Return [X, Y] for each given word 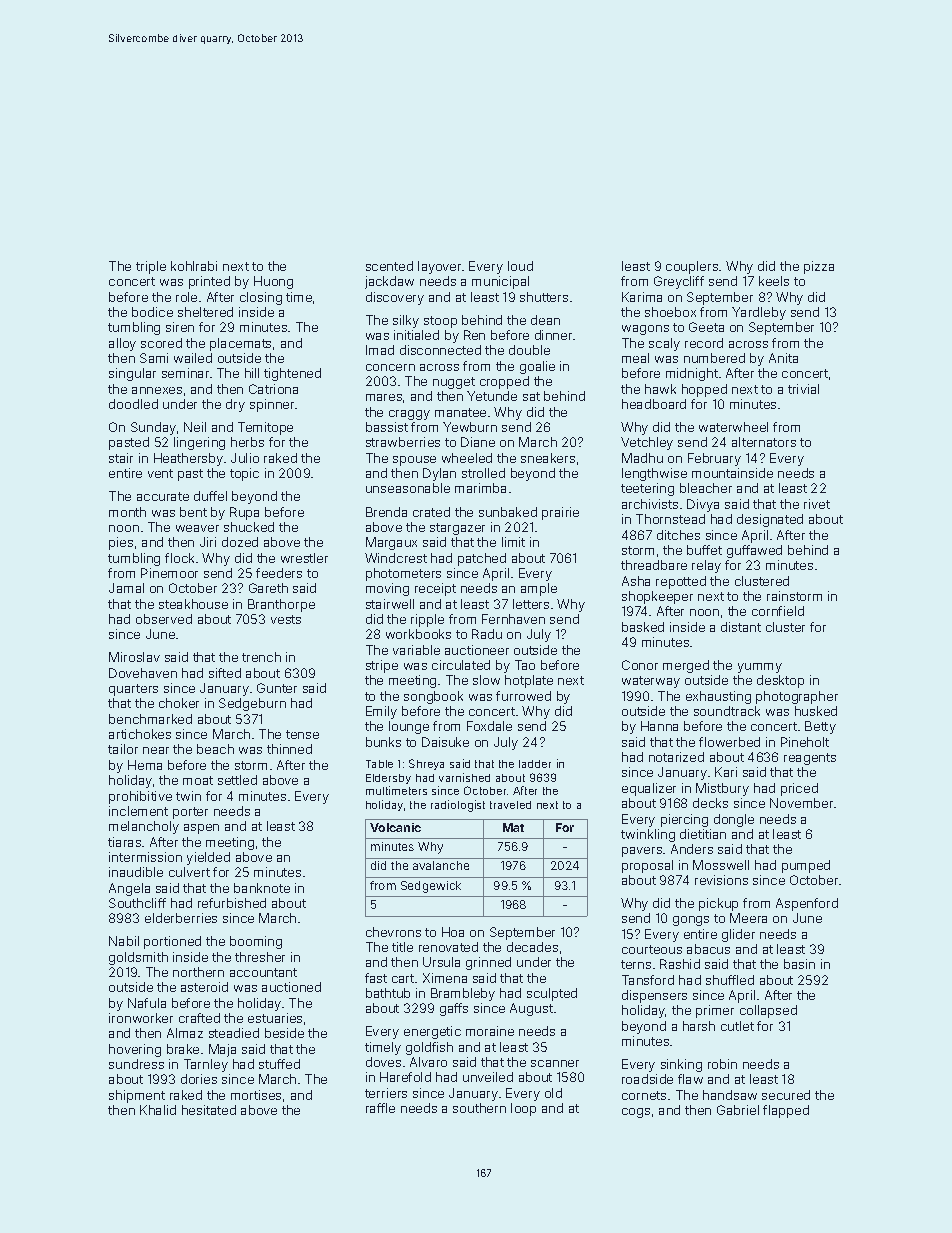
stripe [382, 666]
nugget [454, 383]
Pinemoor [169, 573]
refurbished [232, 903]
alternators [764, 442]
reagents [810, 759]
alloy [122, 344]
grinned [488, 963]
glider [738, 935]
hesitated [209, 1110]
